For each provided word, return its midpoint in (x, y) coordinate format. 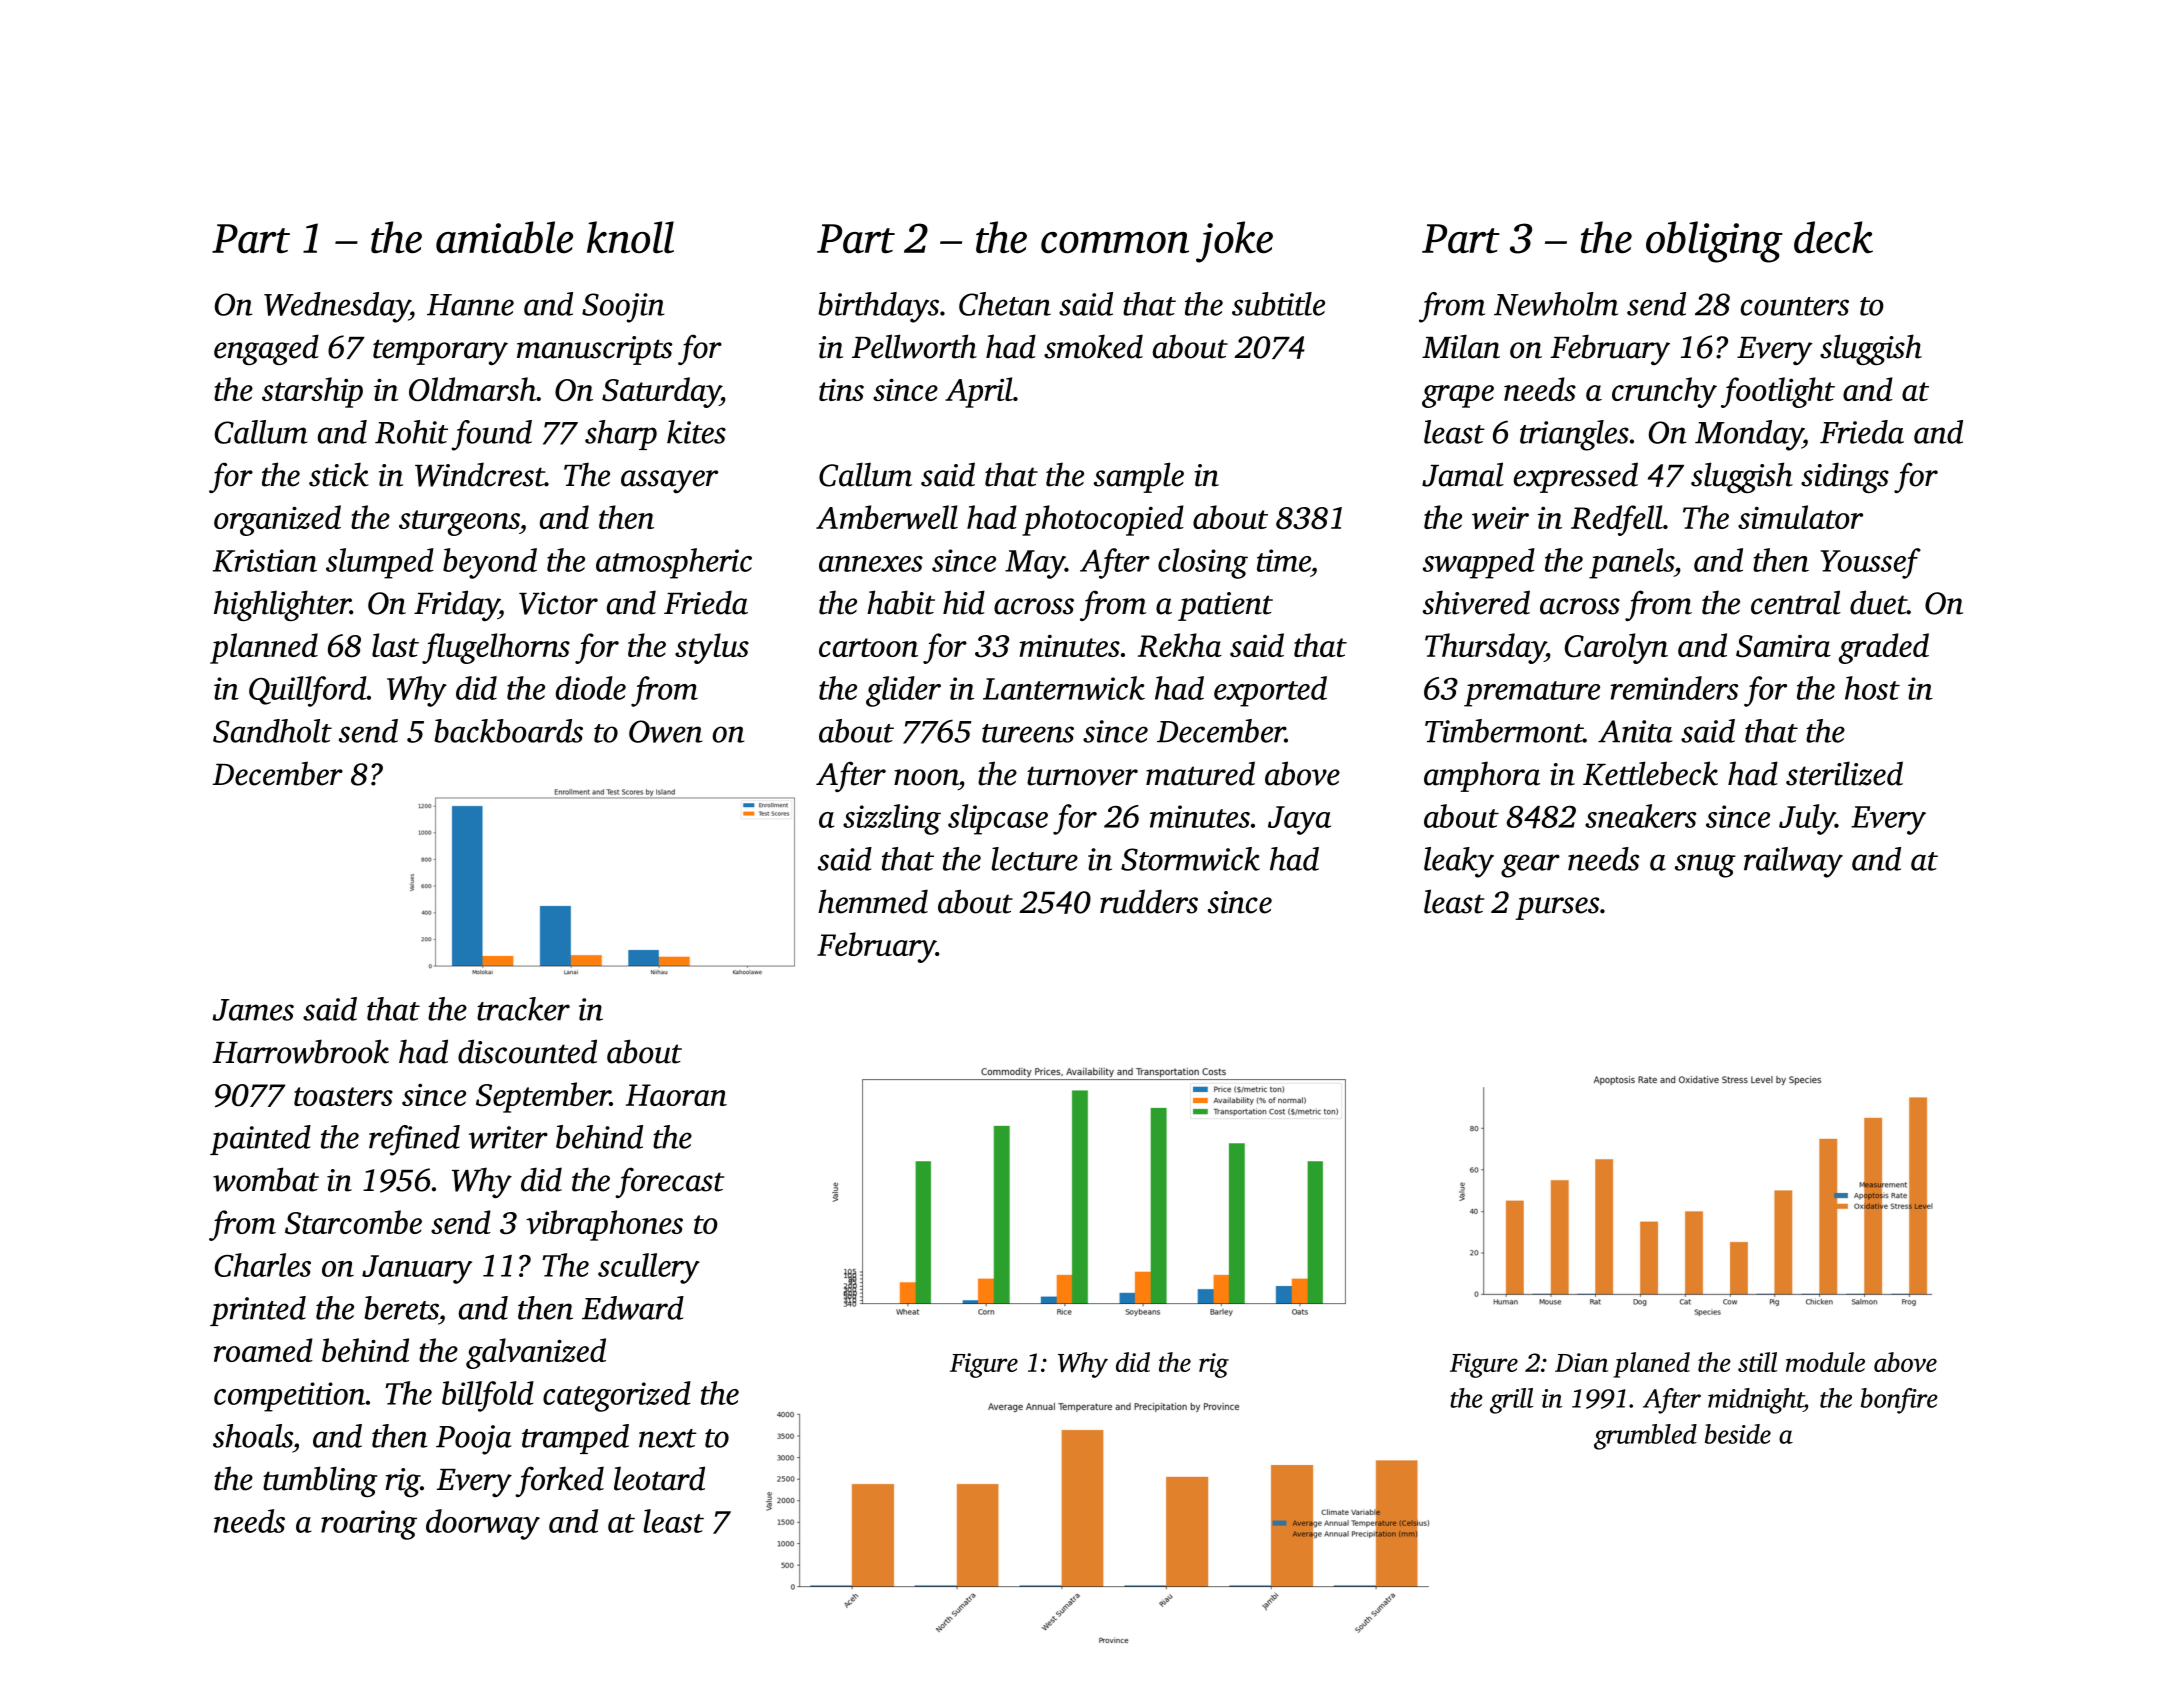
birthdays (878, 307)
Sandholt (272, 731)
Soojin (623, 308)
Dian (1581, 1362)
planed (1651, 1365)
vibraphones (604, 1225)
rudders (1149, 901)
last (395, 645)
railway (1793, 862)
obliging (1714, 242)
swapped (1479, 563)
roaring (369, 1525)
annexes (871, 564)
